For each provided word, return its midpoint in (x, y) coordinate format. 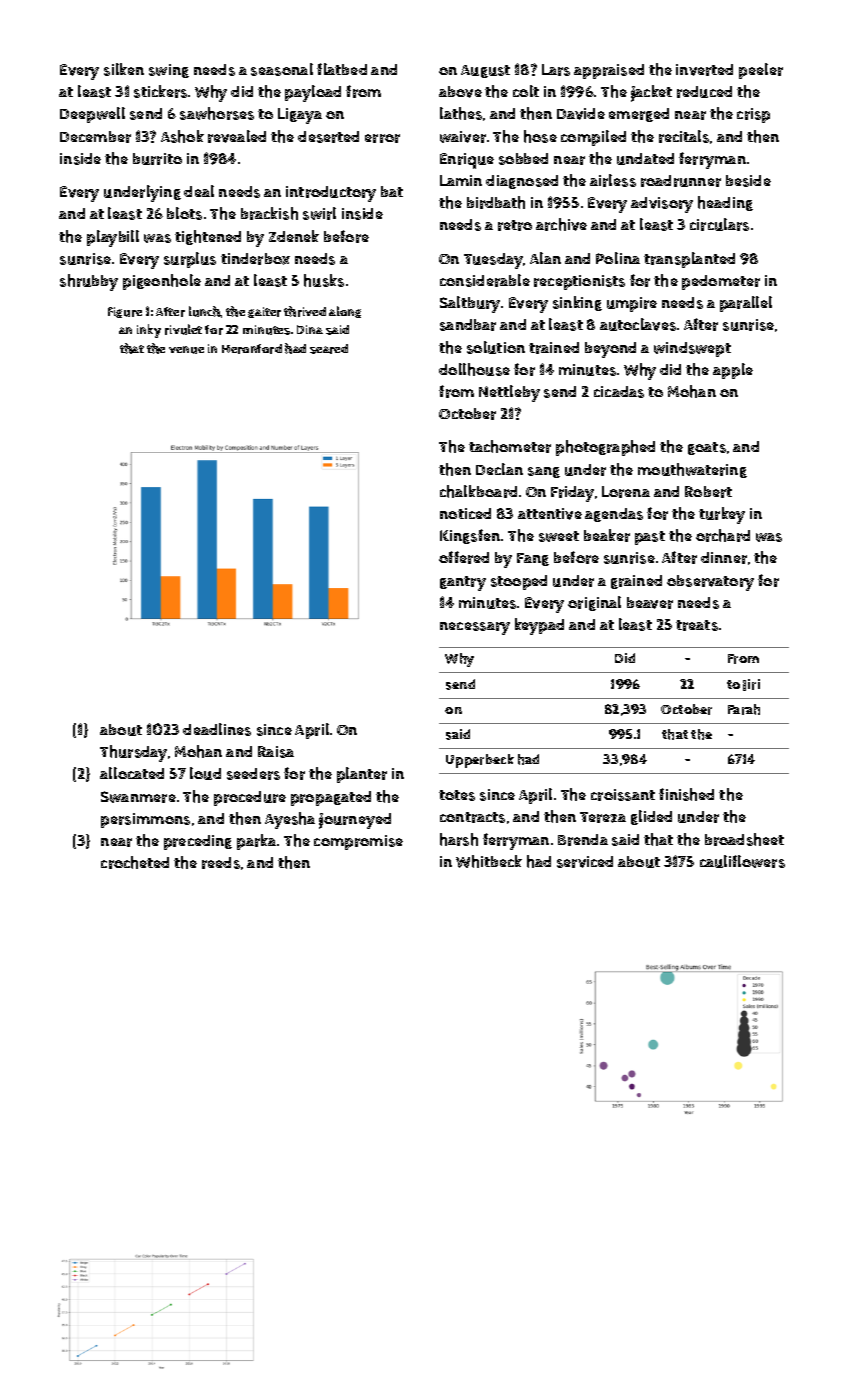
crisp (753, 115)
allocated (132, 773)
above (460, 92)
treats (697, 625)
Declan (499, 469)
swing (169, 71)
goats (707, 448)
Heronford (252, 349)
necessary (475, 628)
